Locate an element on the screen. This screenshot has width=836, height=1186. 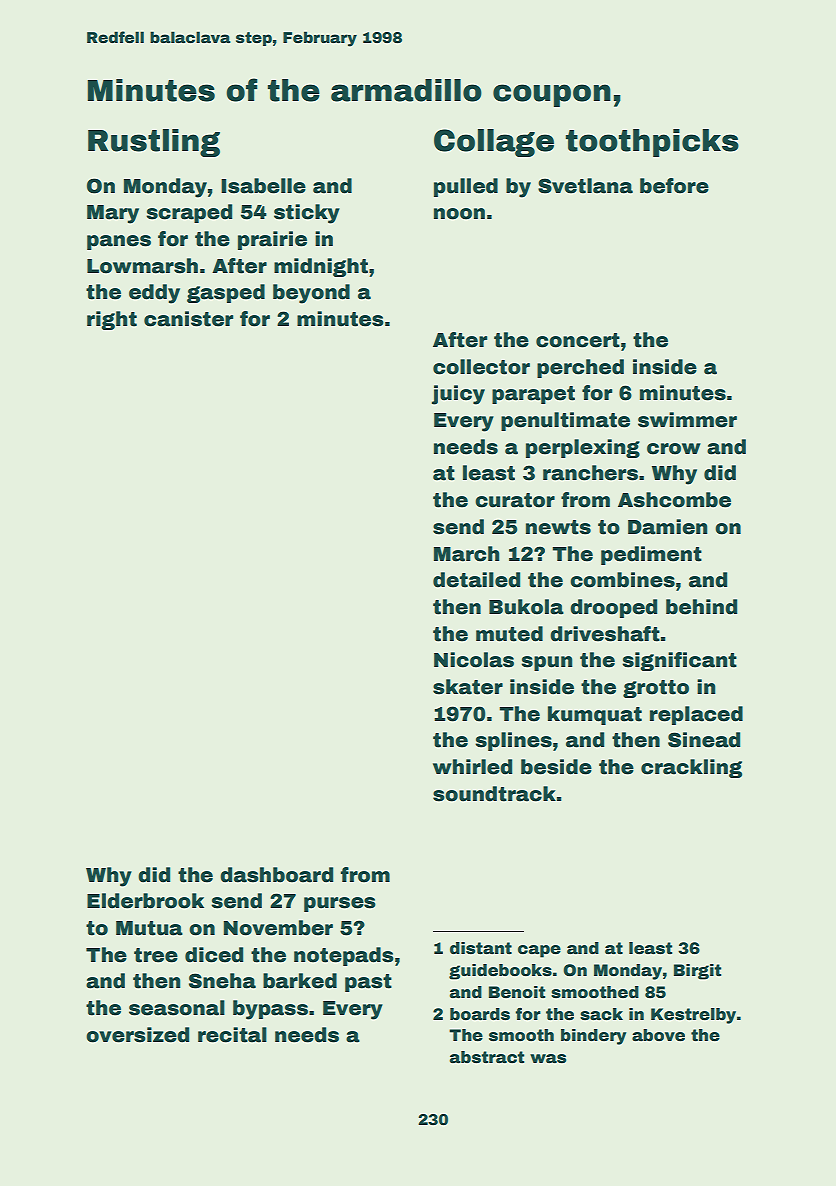
right is located at coordinates (112, 320).
